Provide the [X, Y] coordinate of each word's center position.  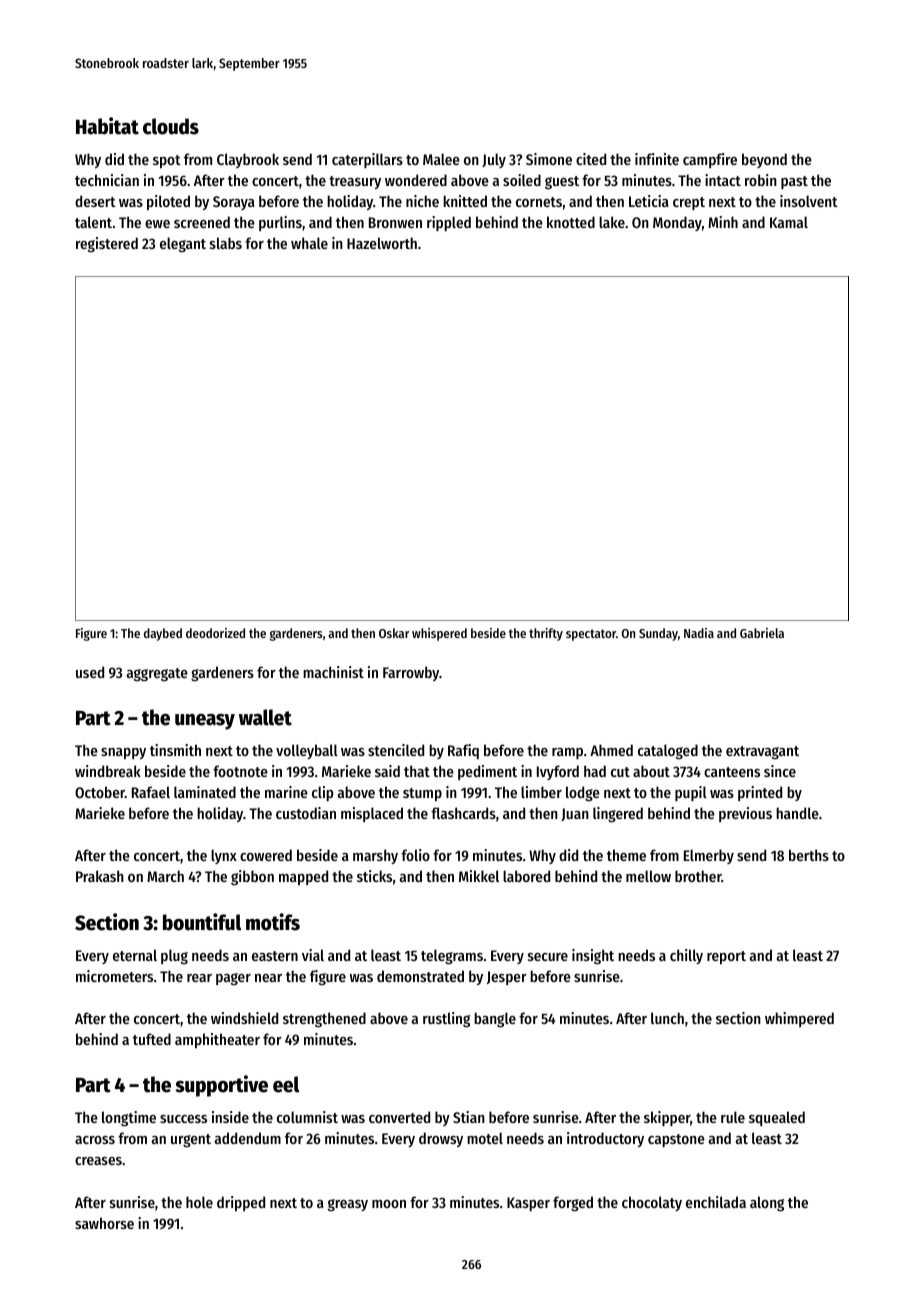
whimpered [799, 1019]
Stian [469, 1117]
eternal [135, 955]
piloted [168, 202]
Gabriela [762, 633]
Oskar [394, 633]
